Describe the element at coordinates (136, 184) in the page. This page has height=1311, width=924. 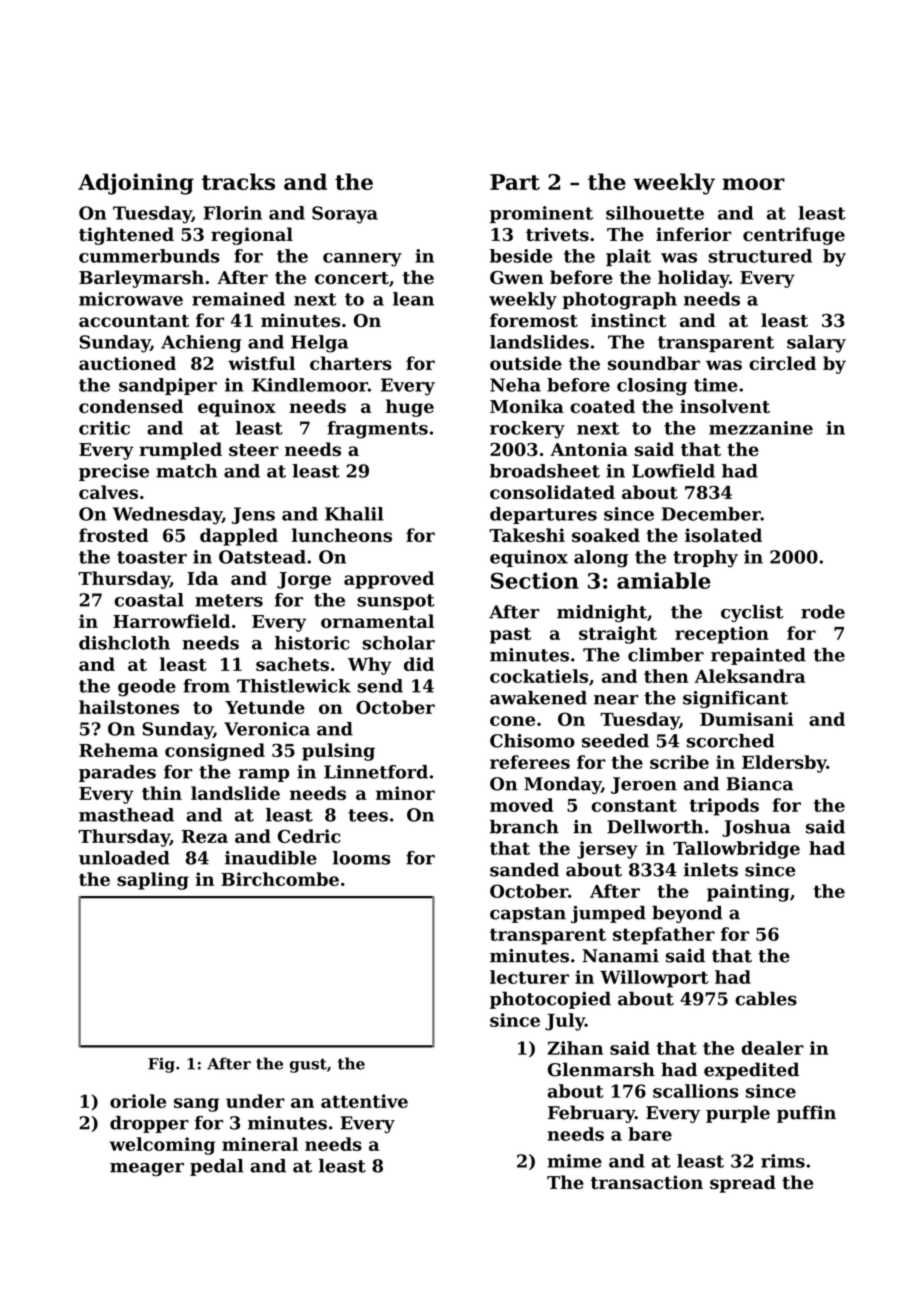
I see `Adjoining` at that location.
